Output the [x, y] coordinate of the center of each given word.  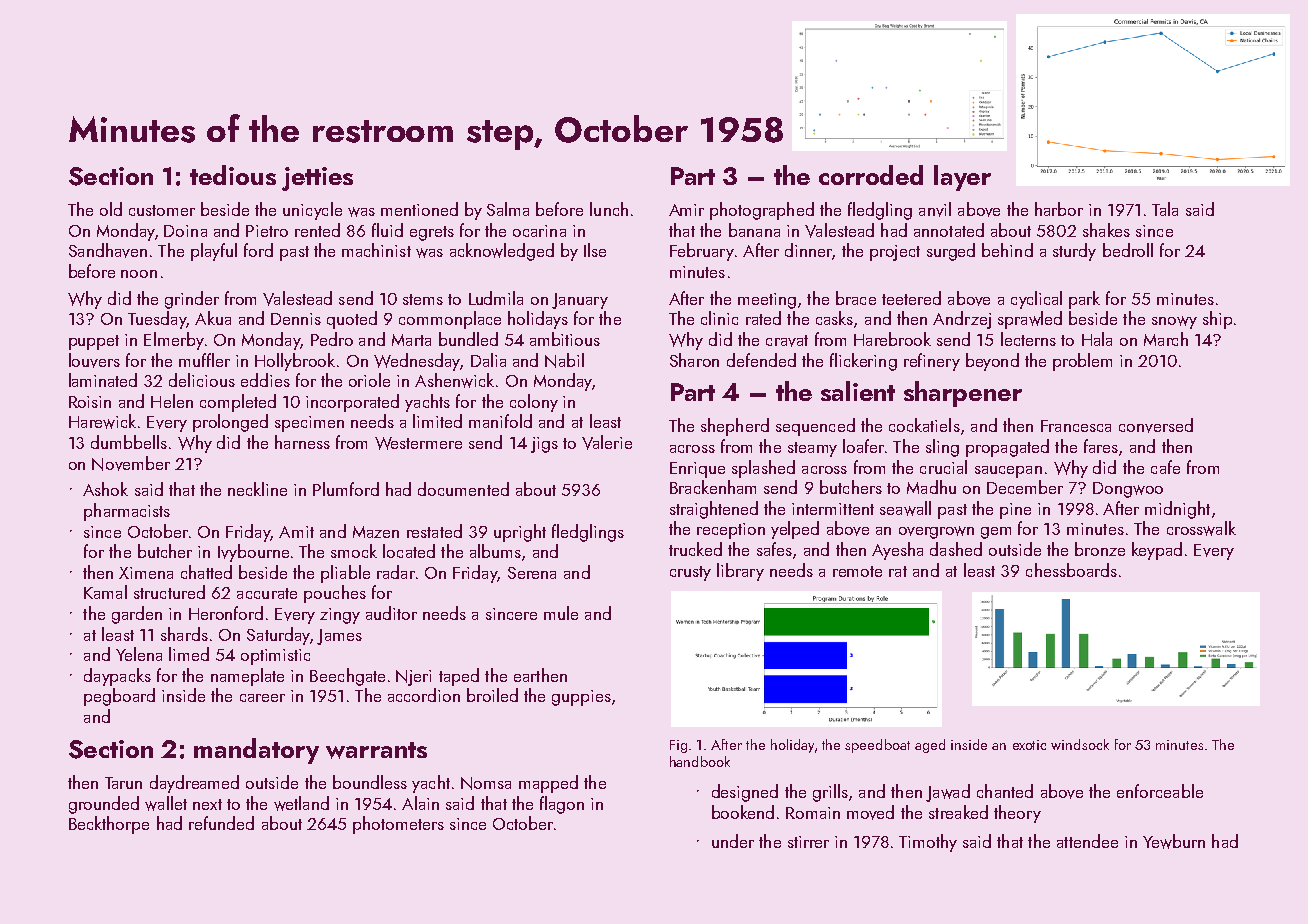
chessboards [1071, 570]
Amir [686, 210]
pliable [345, 574]
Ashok [105, 489]
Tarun [123, 783]
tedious [233, 175]
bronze [1100, 549]
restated [434, 531]
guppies [581, 698]
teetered [911, 298]
